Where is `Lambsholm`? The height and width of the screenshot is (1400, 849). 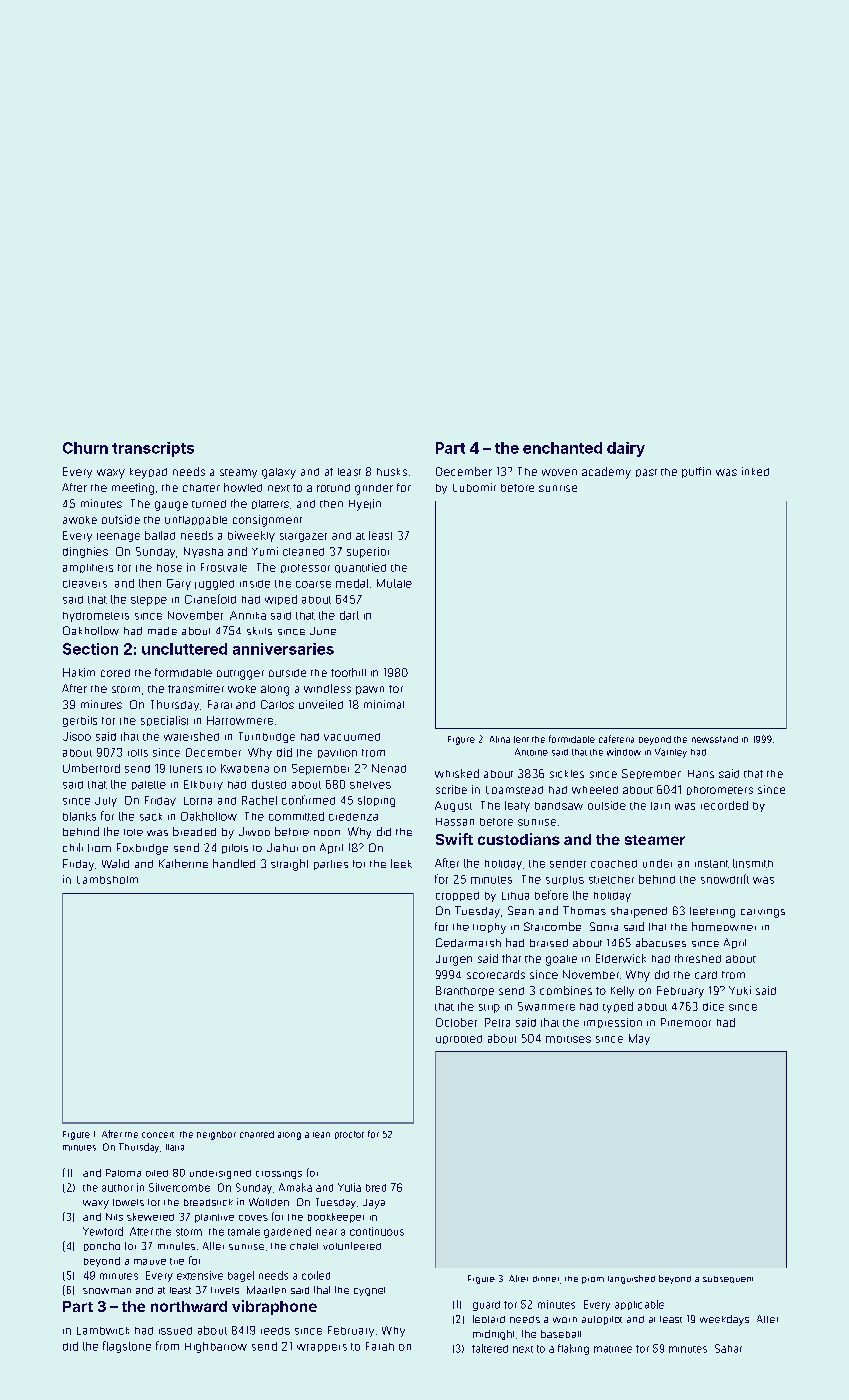 Lambsholm is located at coordinates (107, 880).
